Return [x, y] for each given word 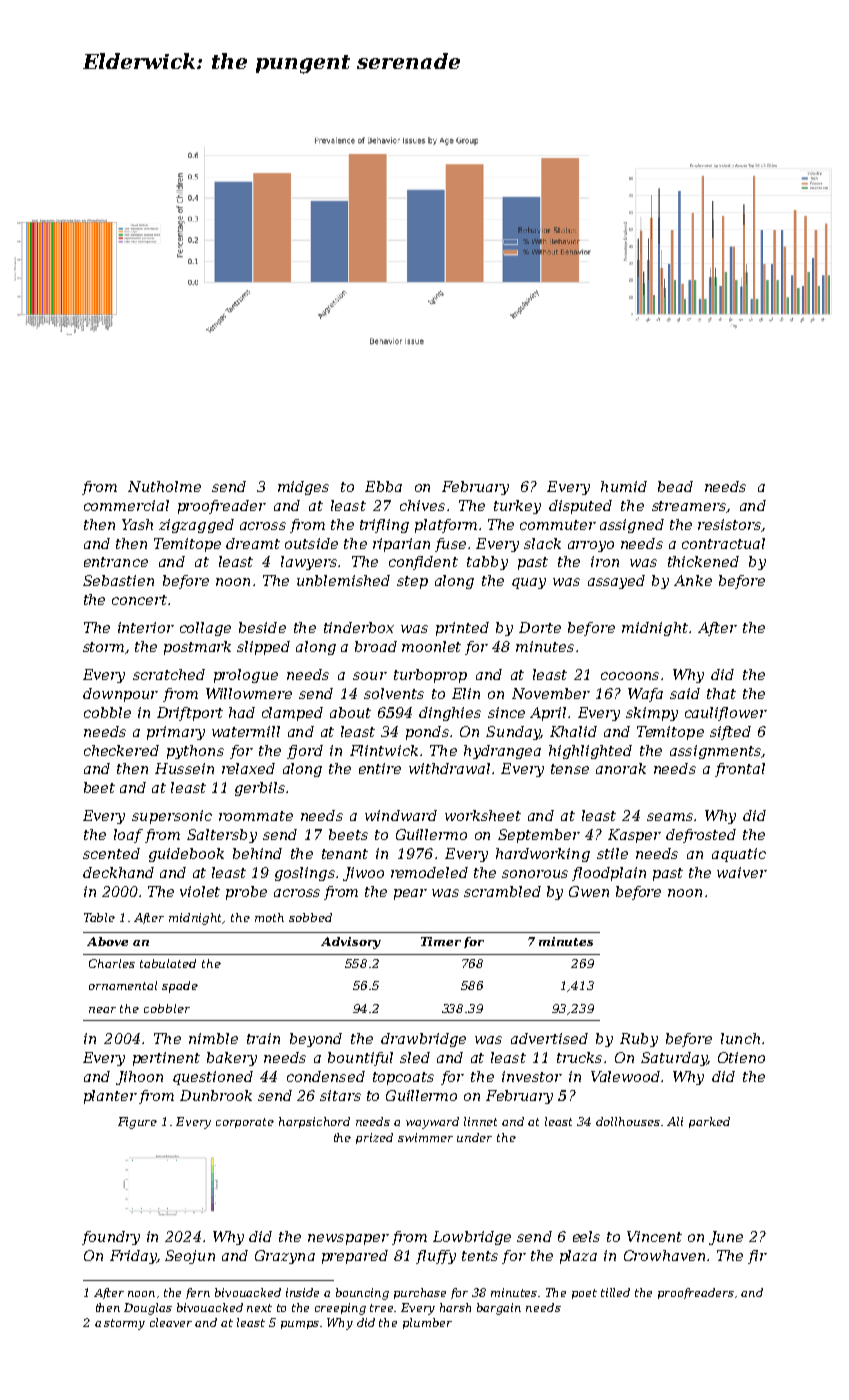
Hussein [184, 768]
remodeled [429, 872]
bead [675, 486]
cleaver [171, 1322]
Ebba [383, 486]
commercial [126, 505]
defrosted [701, 836]
